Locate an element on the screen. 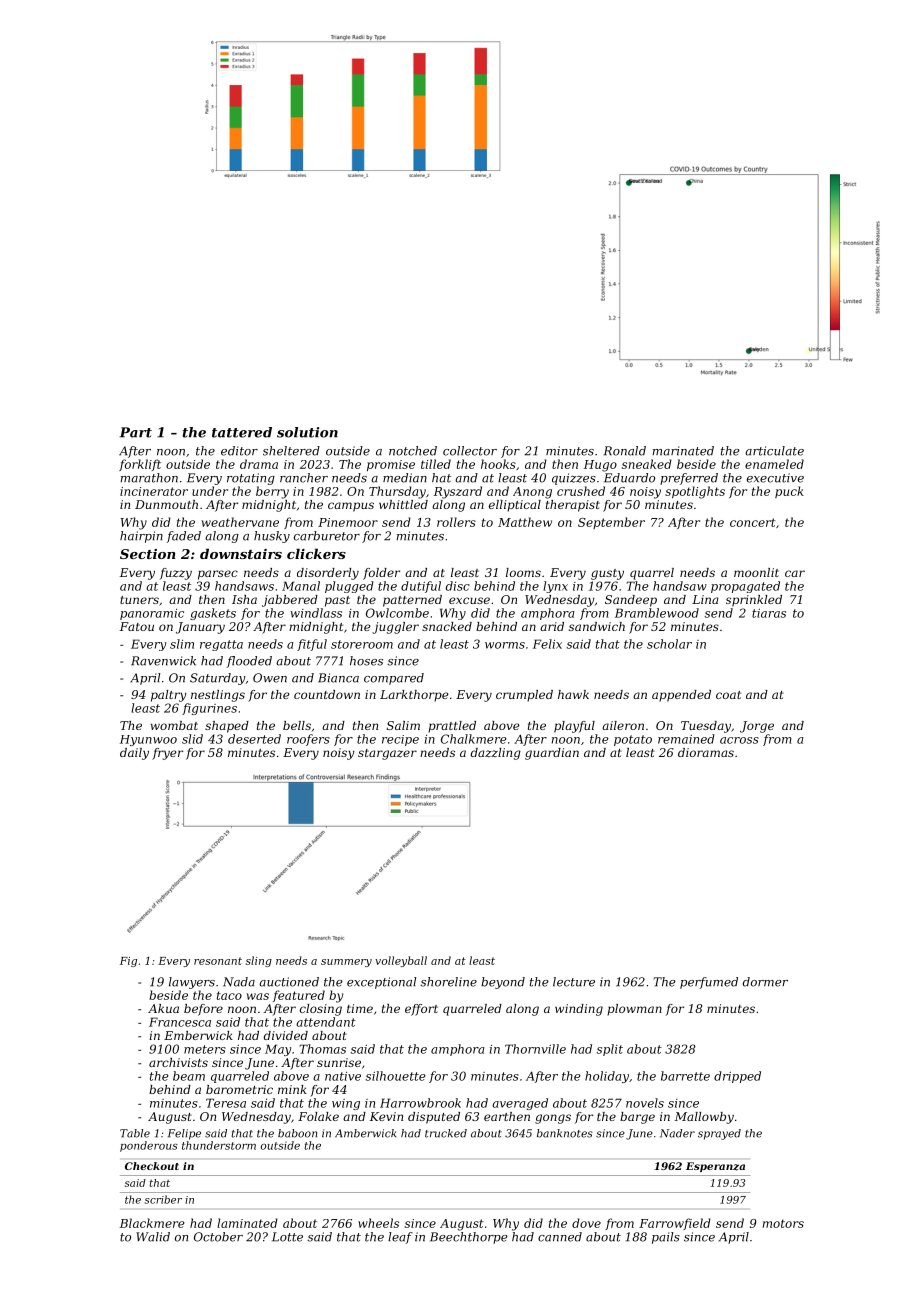 This screenshot has height=1308, width=924. baboon is located at coordinates (297, 1133).
